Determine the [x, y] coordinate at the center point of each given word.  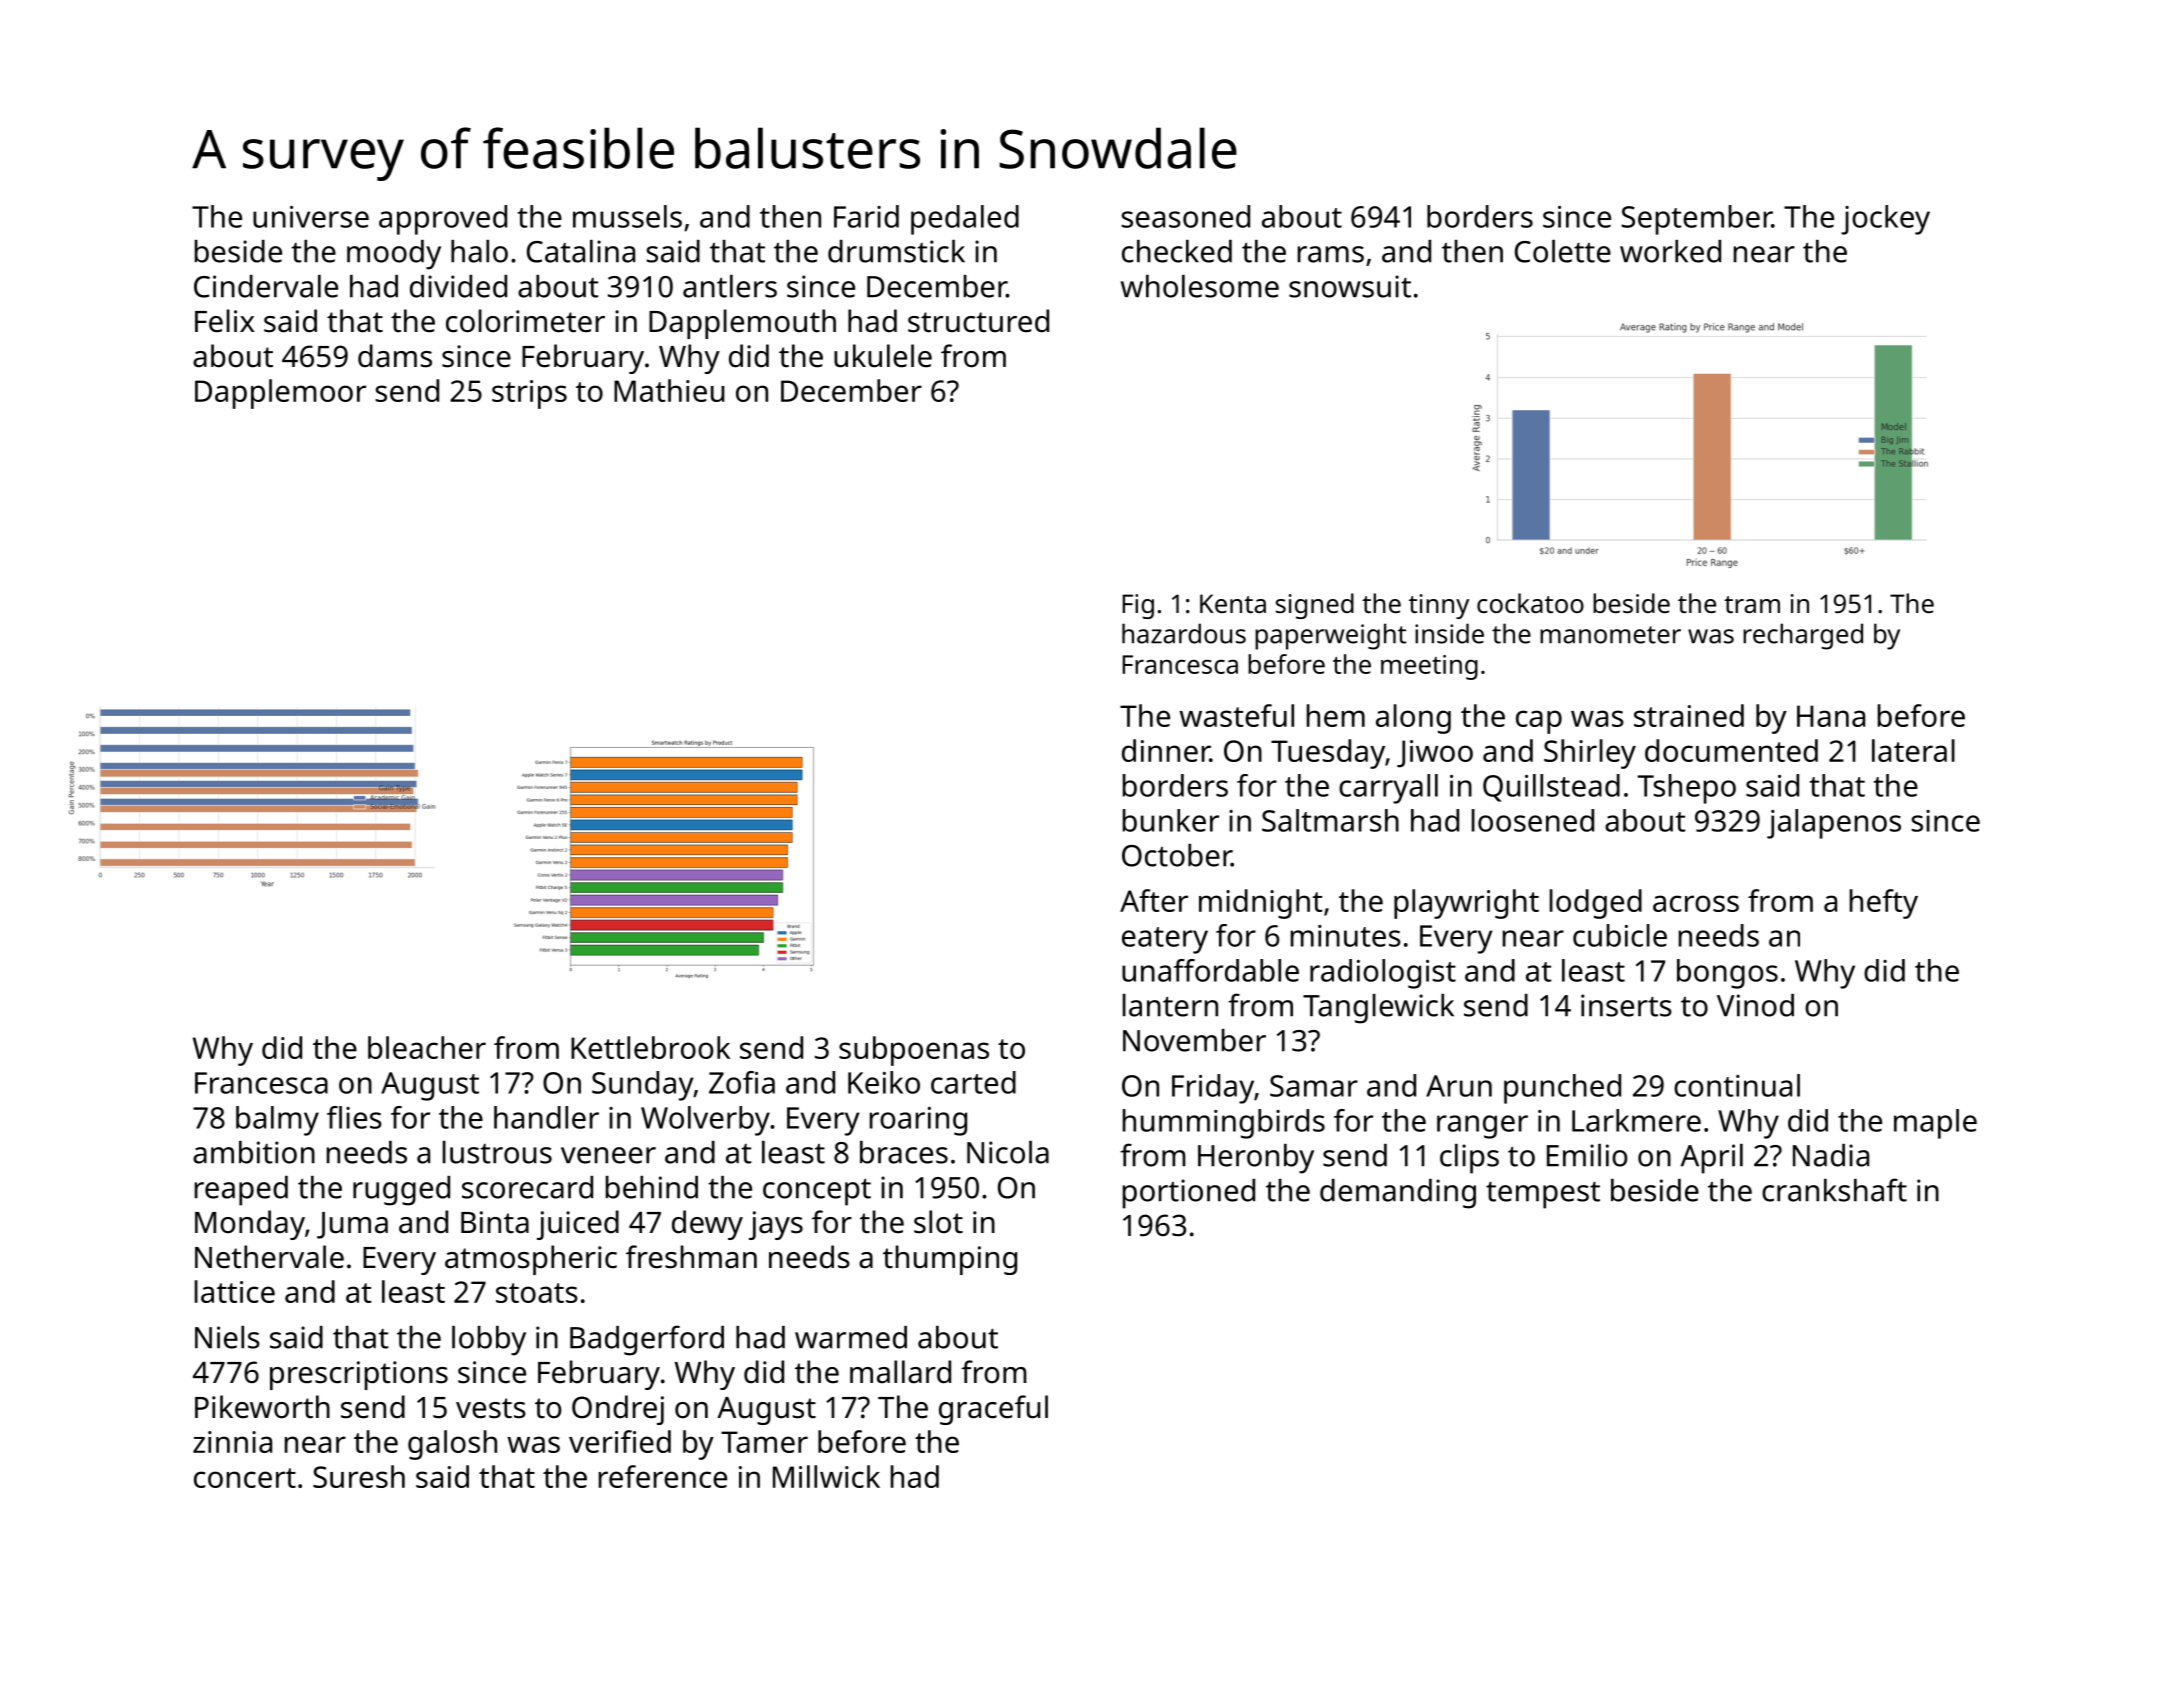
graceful [993, 1410]
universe [311, 217]
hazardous [1184, 633]
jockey [1885, 220]
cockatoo [1530, 603]
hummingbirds [1224, 1124]
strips [529, 394]
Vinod [1755, 1005]
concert [245, 1478]
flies [354, 1117]
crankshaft [1834, 1190]
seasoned [1186, 216]
